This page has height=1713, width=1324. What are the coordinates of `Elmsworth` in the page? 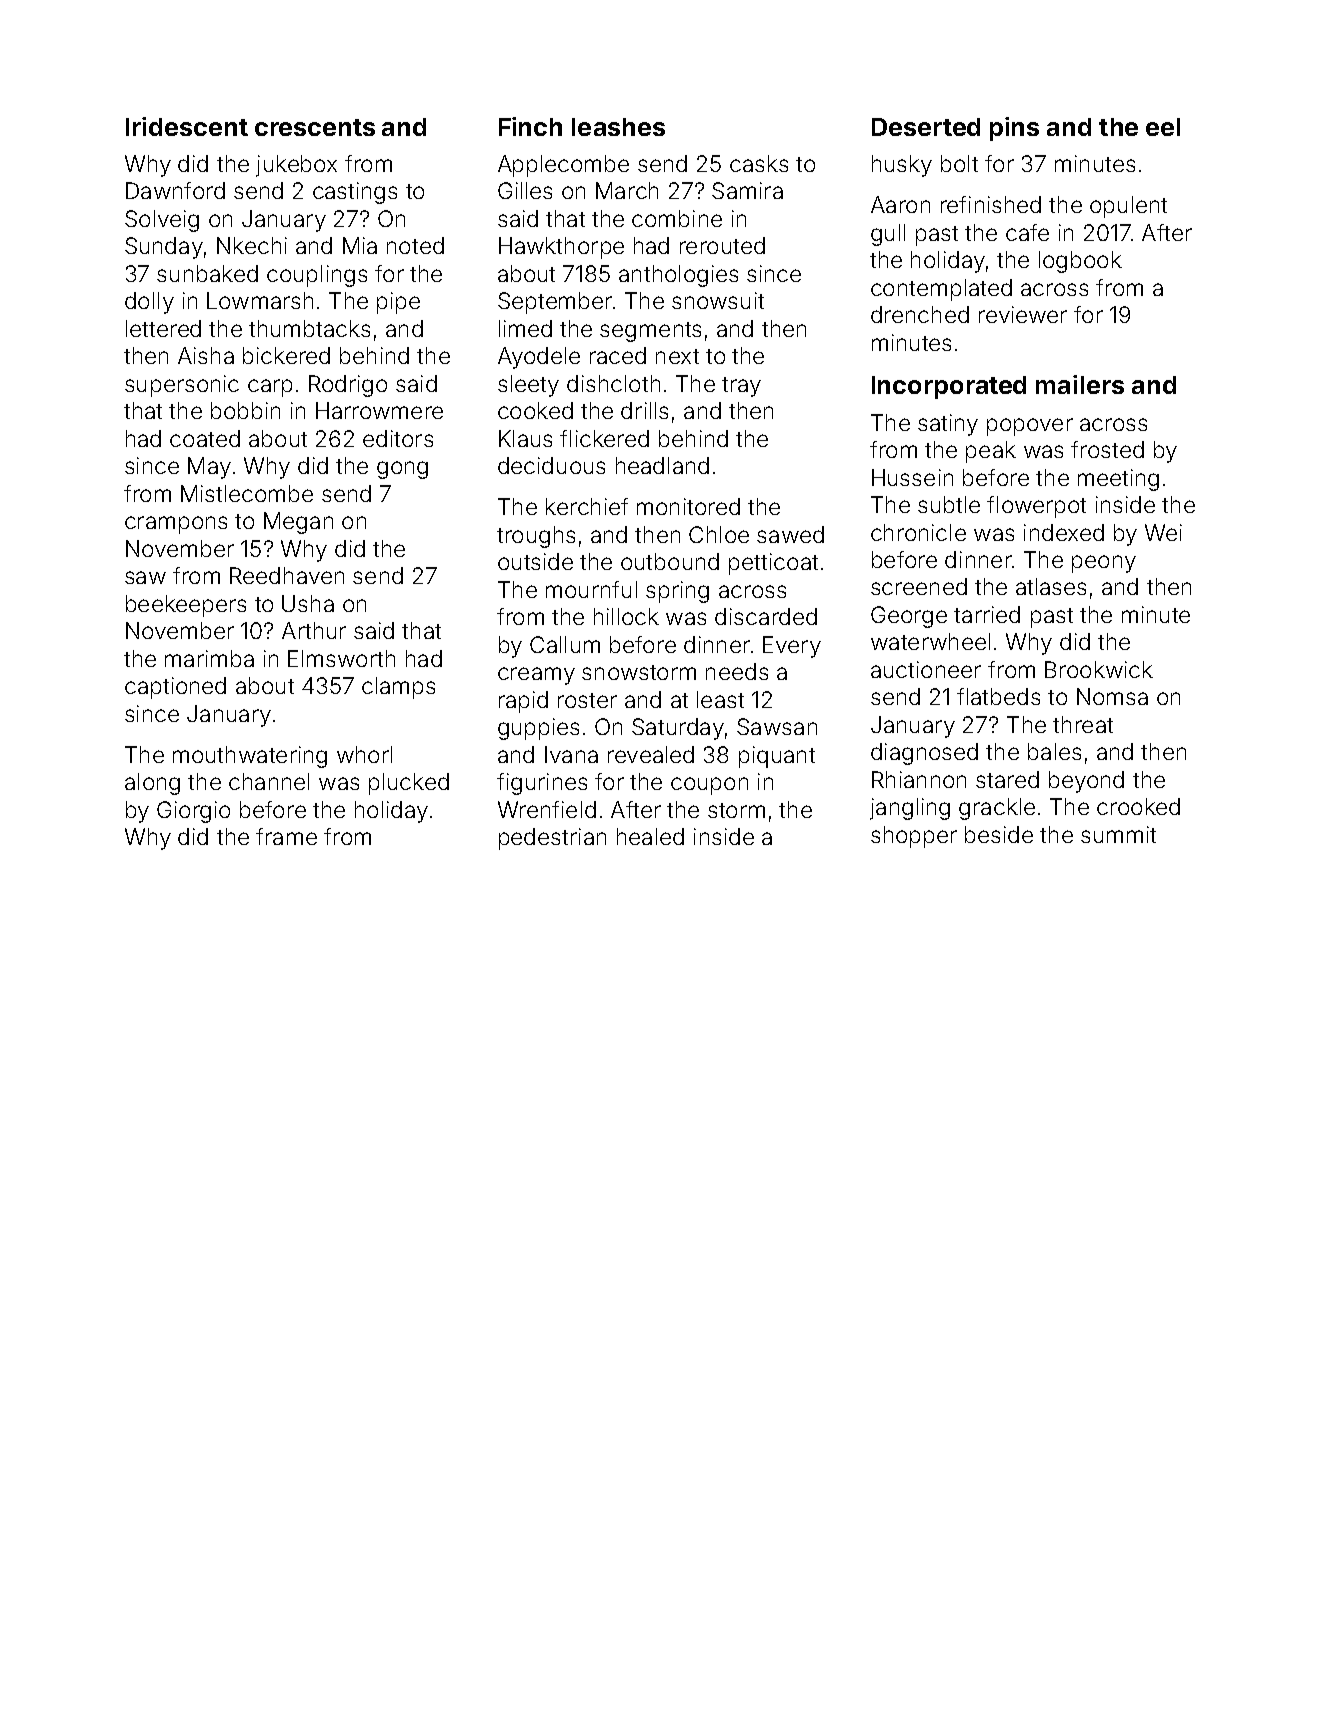 It's located at (341, 658).
